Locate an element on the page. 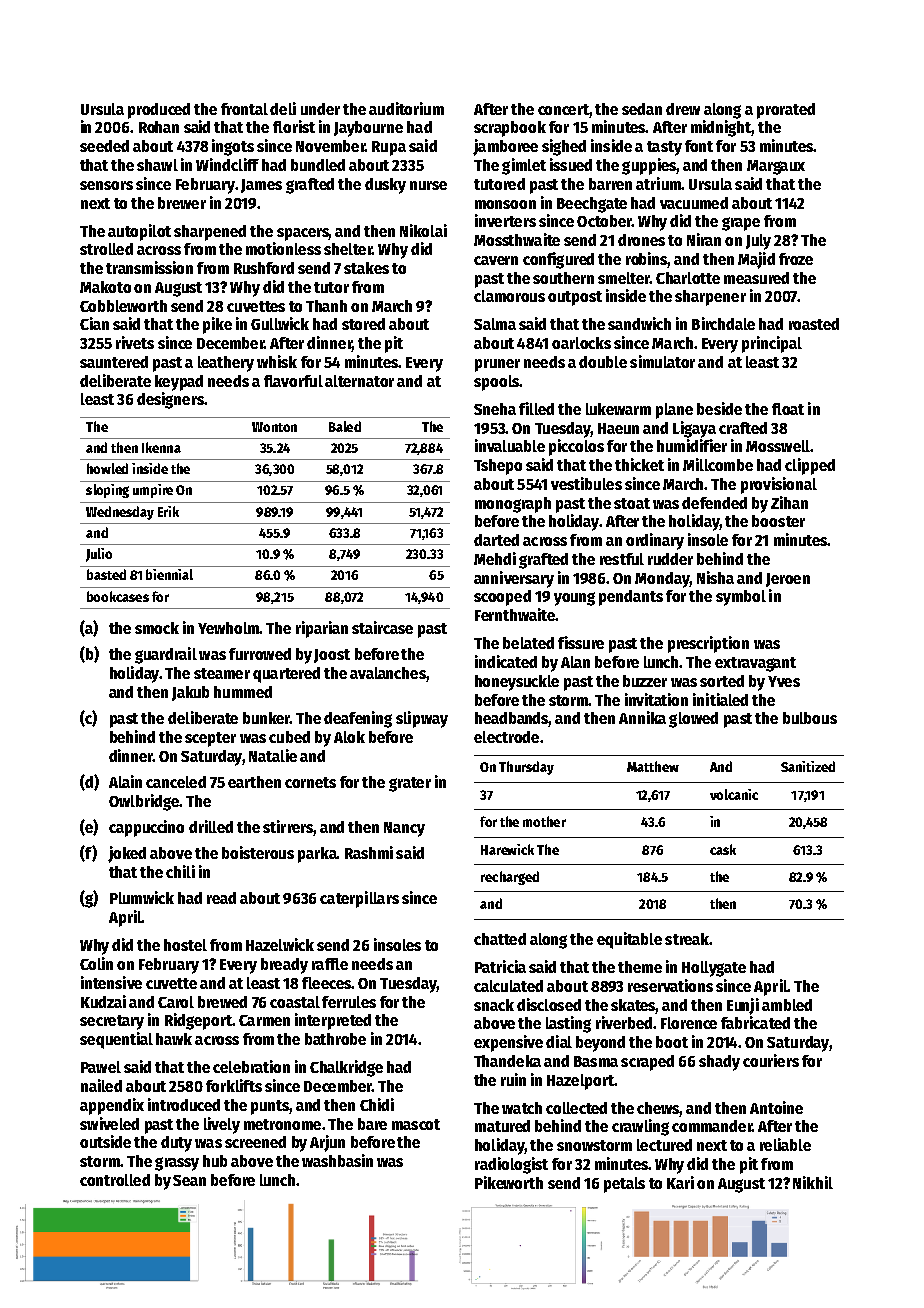  washbasin is located at coordinates (337, 1160).
